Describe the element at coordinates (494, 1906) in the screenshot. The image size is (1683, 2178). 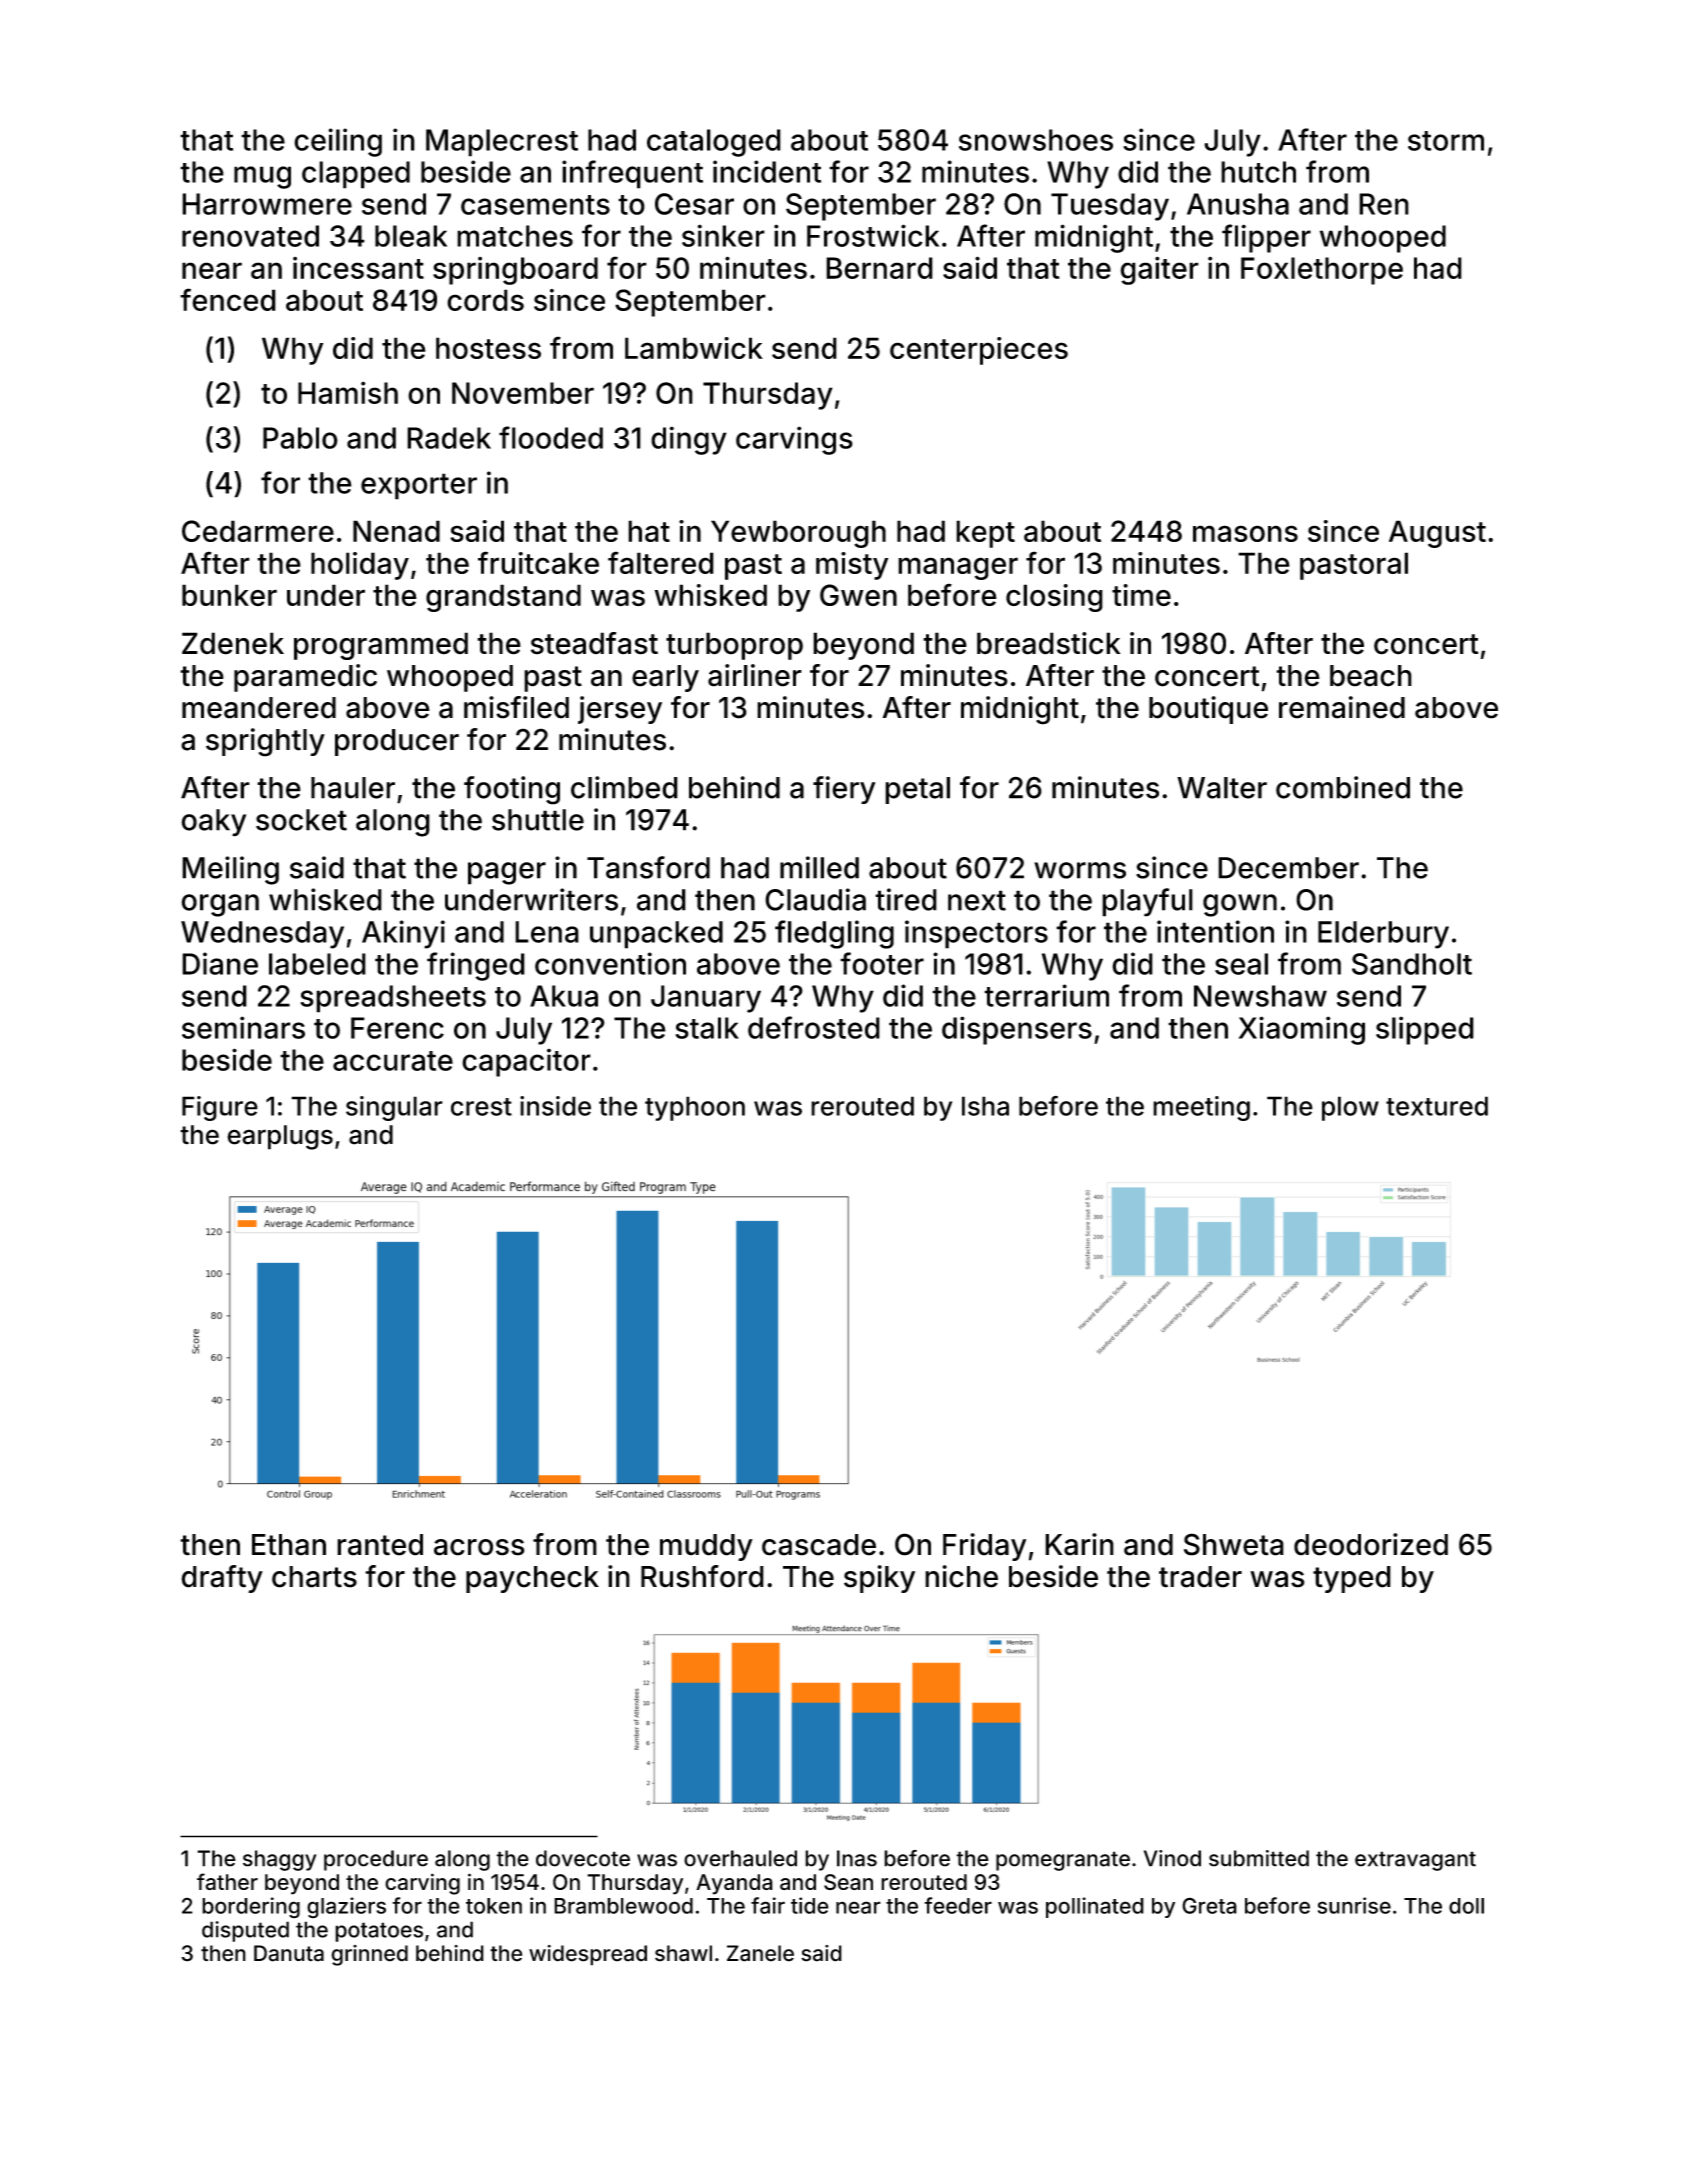
I see `token` at that location.
